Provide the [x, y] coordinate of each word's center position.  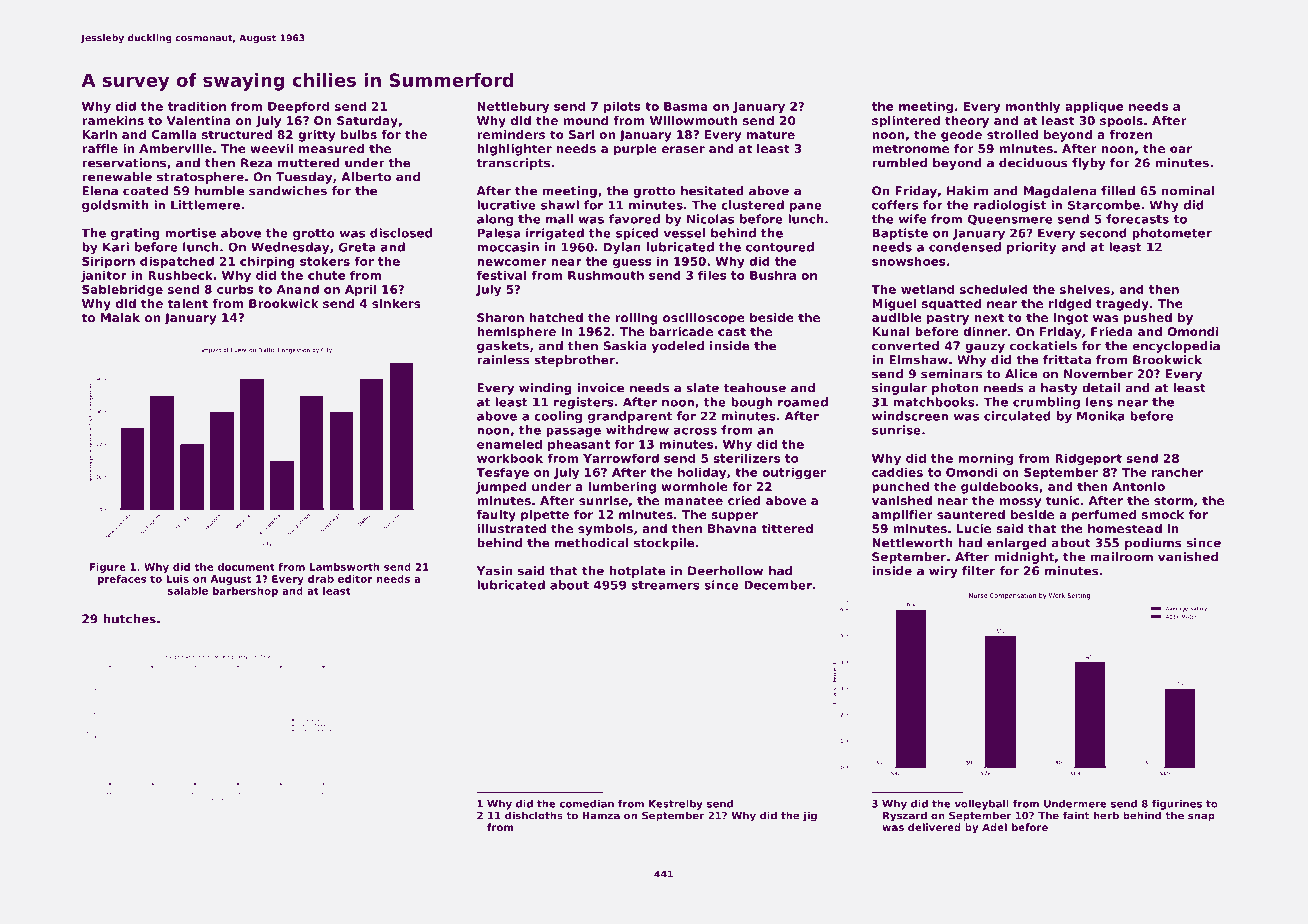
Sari [581, 134]
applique [1094, 107]
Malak [120, 317]
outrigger [794, 473]
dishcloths [534, 815]
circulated [1017, 416]
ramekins [113, 120]
